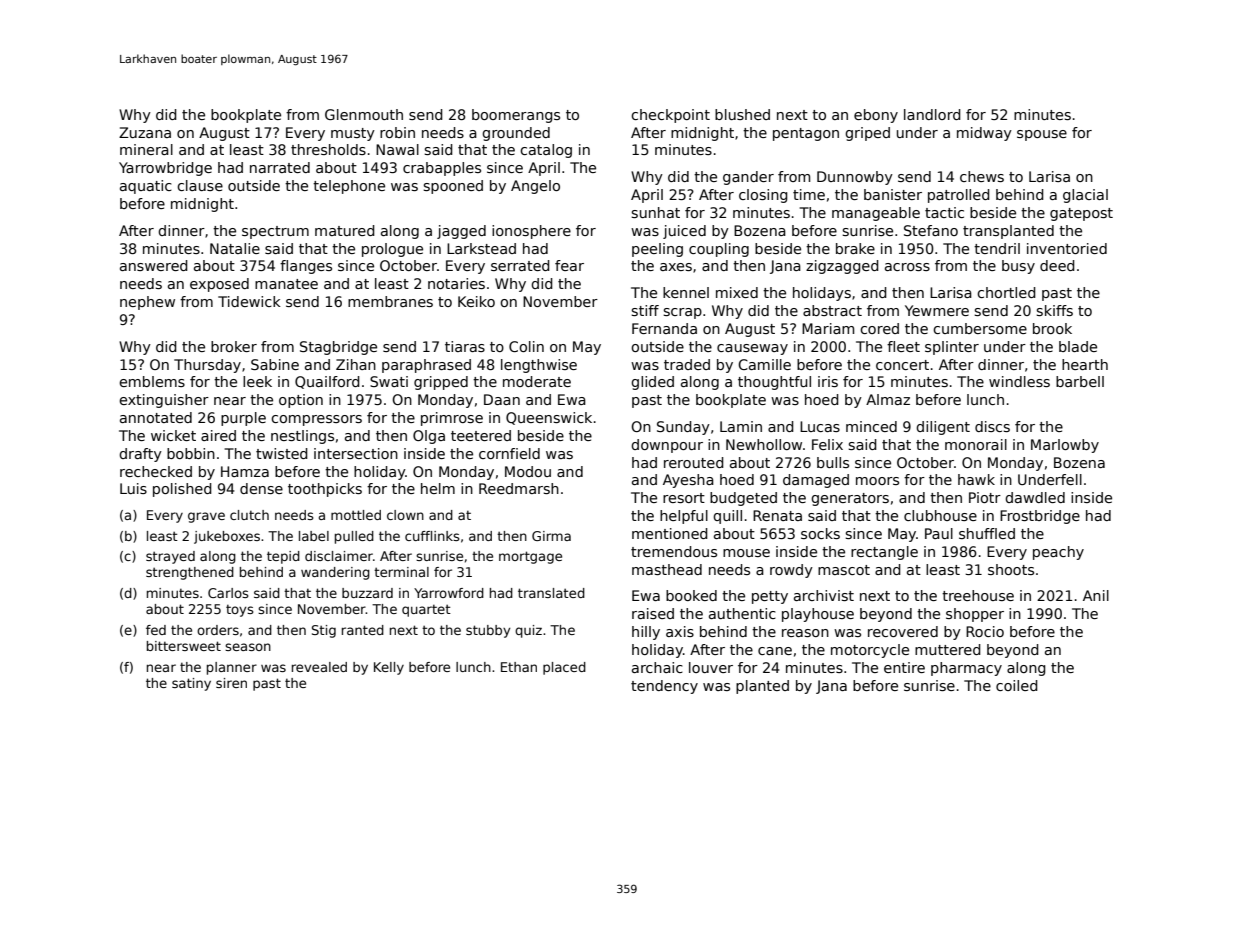 The height and width of the page is (952, 1233). I want to click on across, so click(907, 267).
